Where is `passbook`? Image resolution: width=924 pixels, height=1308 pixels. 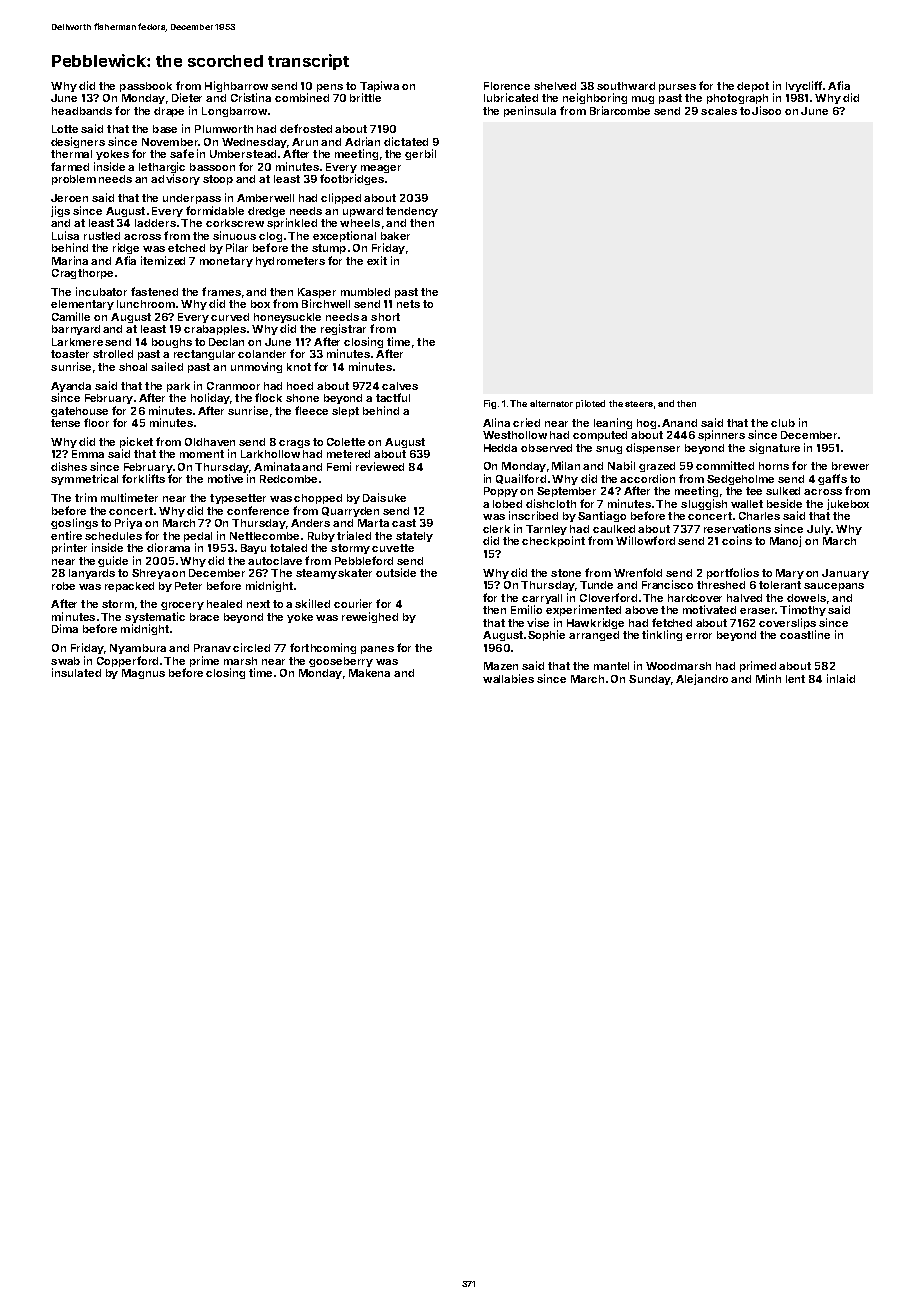
passbook is located at coordinates (146, 87).
